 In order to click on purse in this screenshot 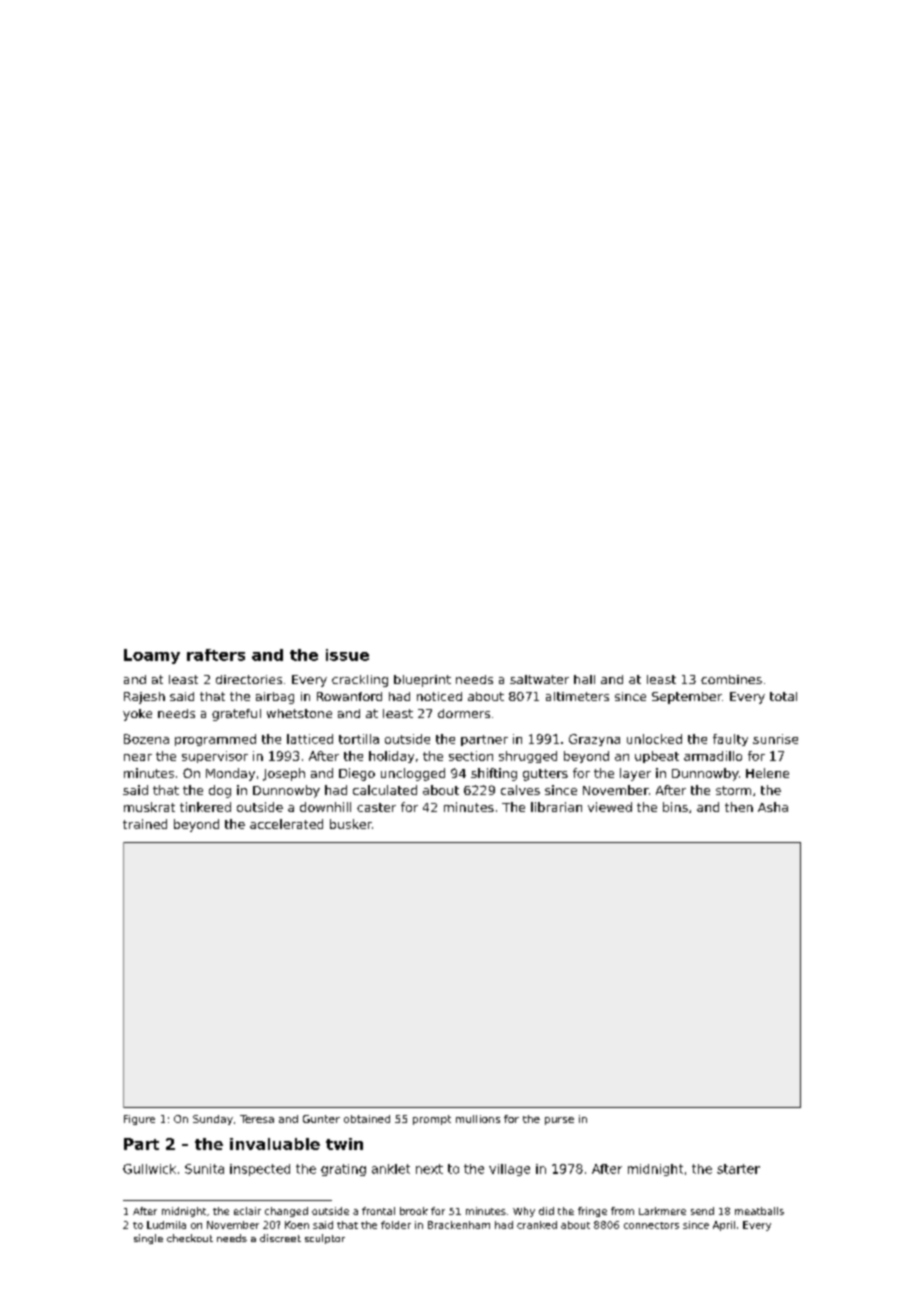, I will do `click(559, 1121)`.
